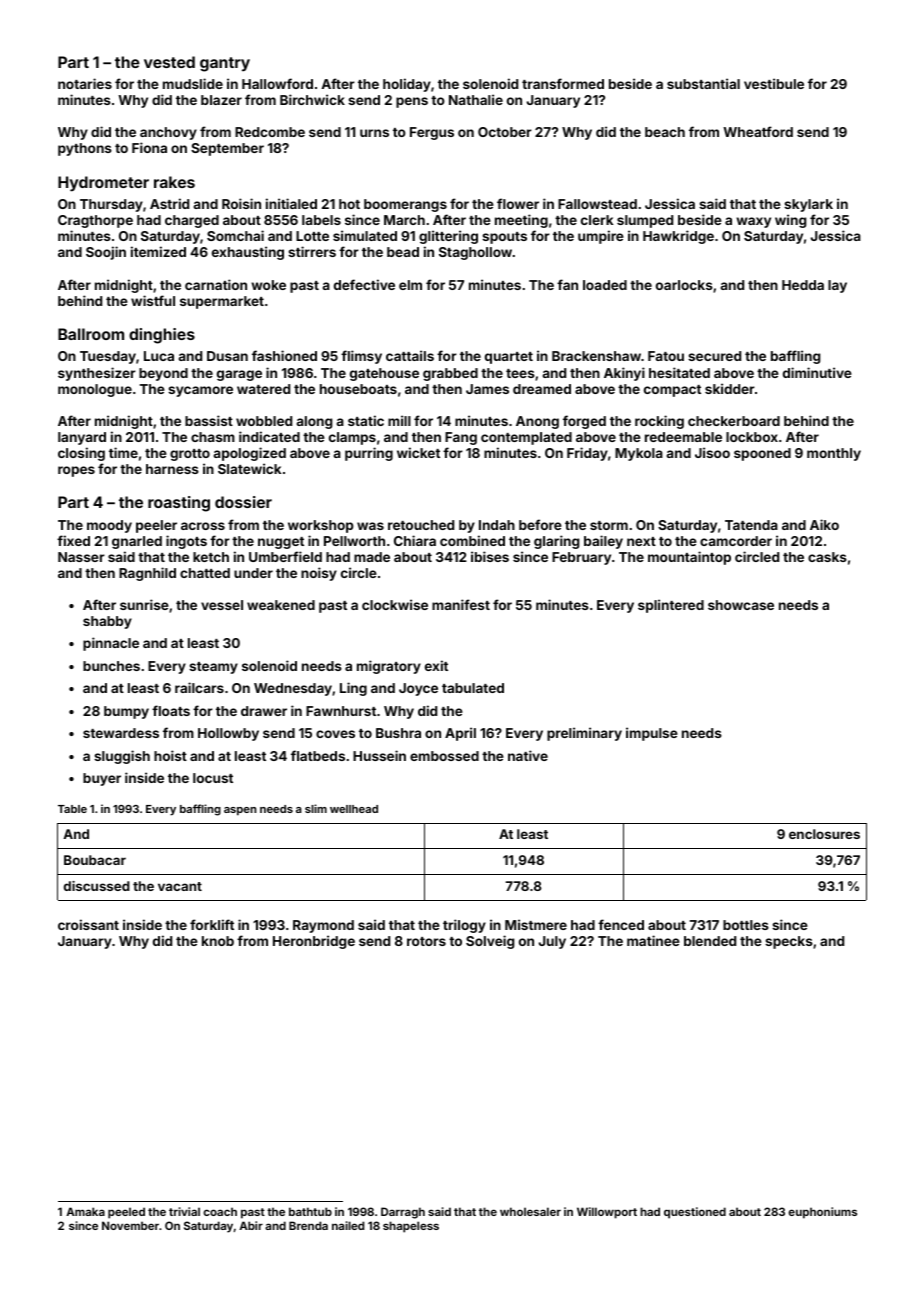  I want to click on urns, so click(374, 133).
